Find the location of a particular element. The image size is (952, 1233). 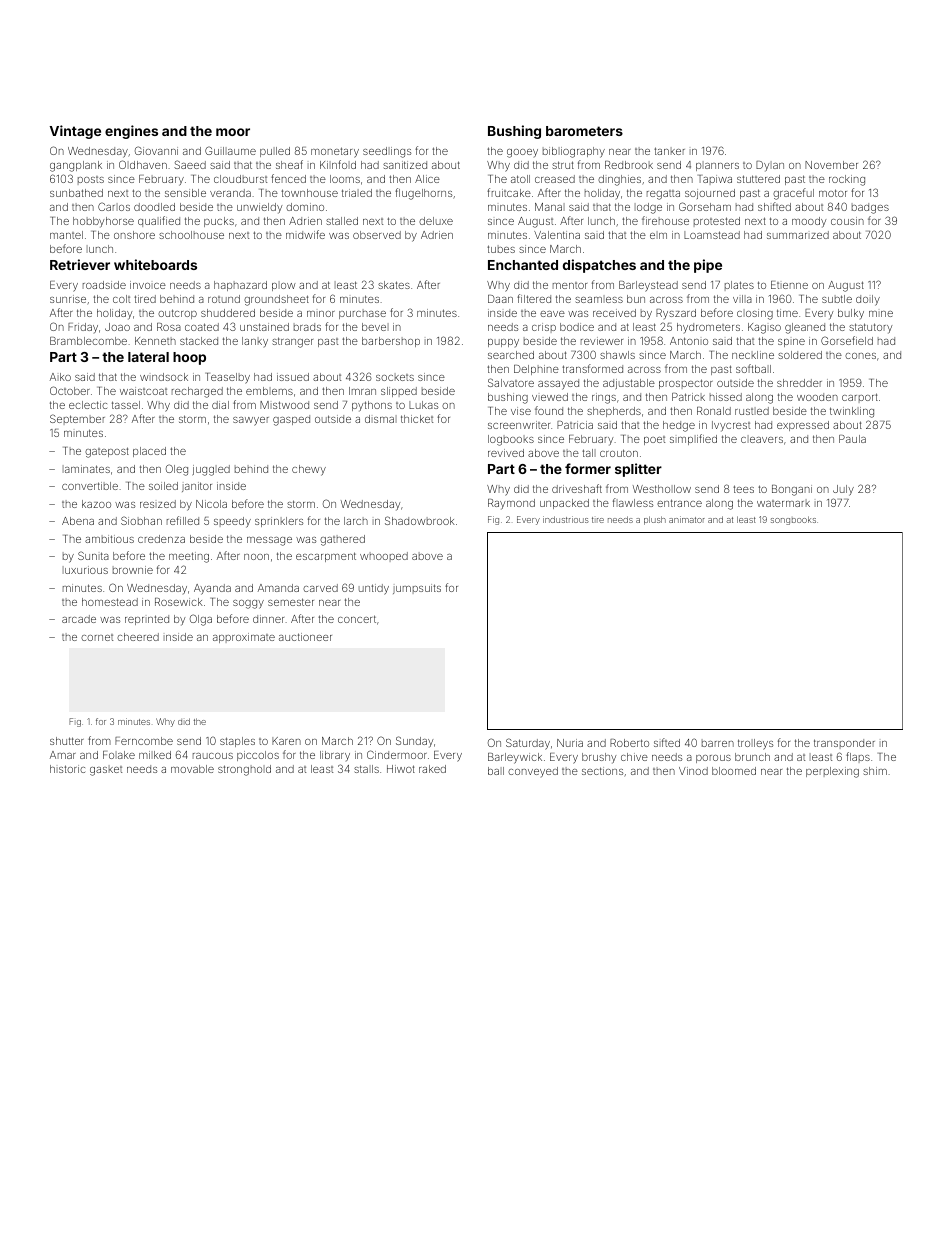

deluxe is located at coordinates (436, 221).
